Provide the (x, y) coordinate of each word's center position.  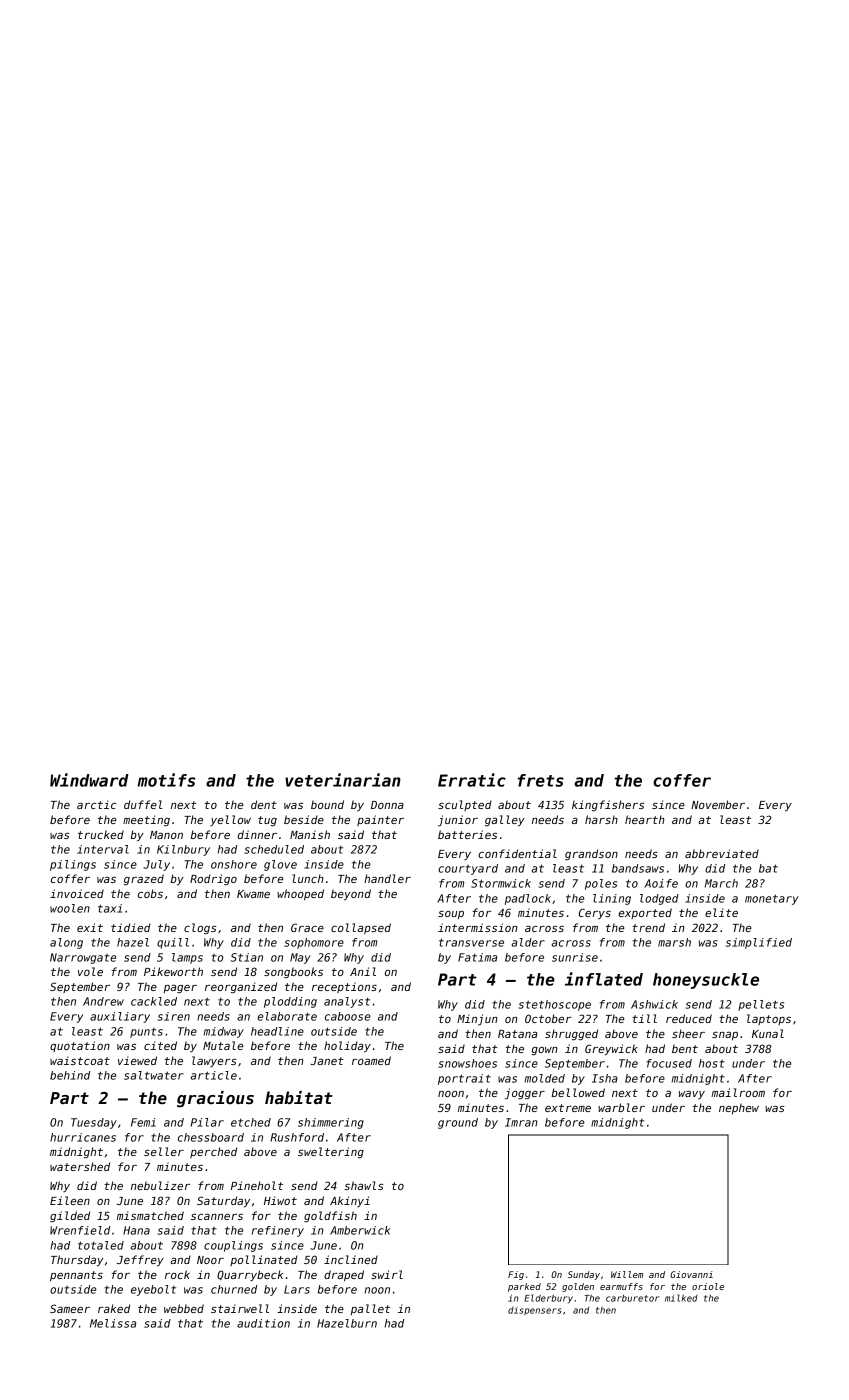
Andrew (103, 1001)
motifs (166, 780)
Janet (327, 1061)
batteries (467, 834)
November (718, 804)
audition (263, 1323)
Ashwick (654, 1004)
